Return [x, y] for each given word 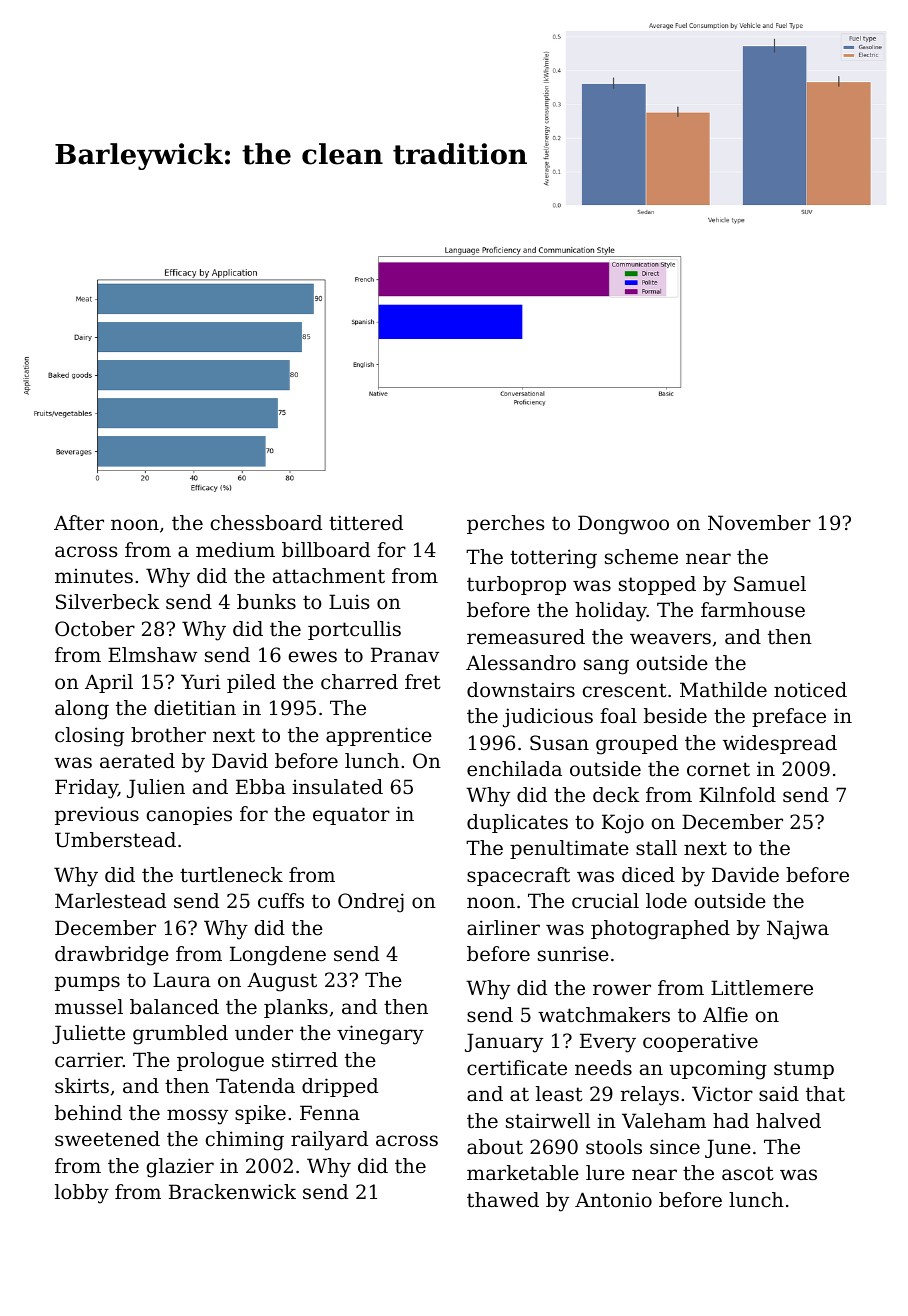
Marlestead [110, 901]
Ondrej [371, 903]
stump [804, 1070]
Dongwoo [623, 525]
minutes [94, 576]
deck [616, 795]
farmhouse [753, 610]
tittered [366, 523]
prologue [220, 1062]
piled [251, 683]
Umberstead [115, 840]
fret [423, 681]
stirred [305, 1060]
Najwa [798, 930]
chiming [245, 1141]
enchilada [514, 769]
